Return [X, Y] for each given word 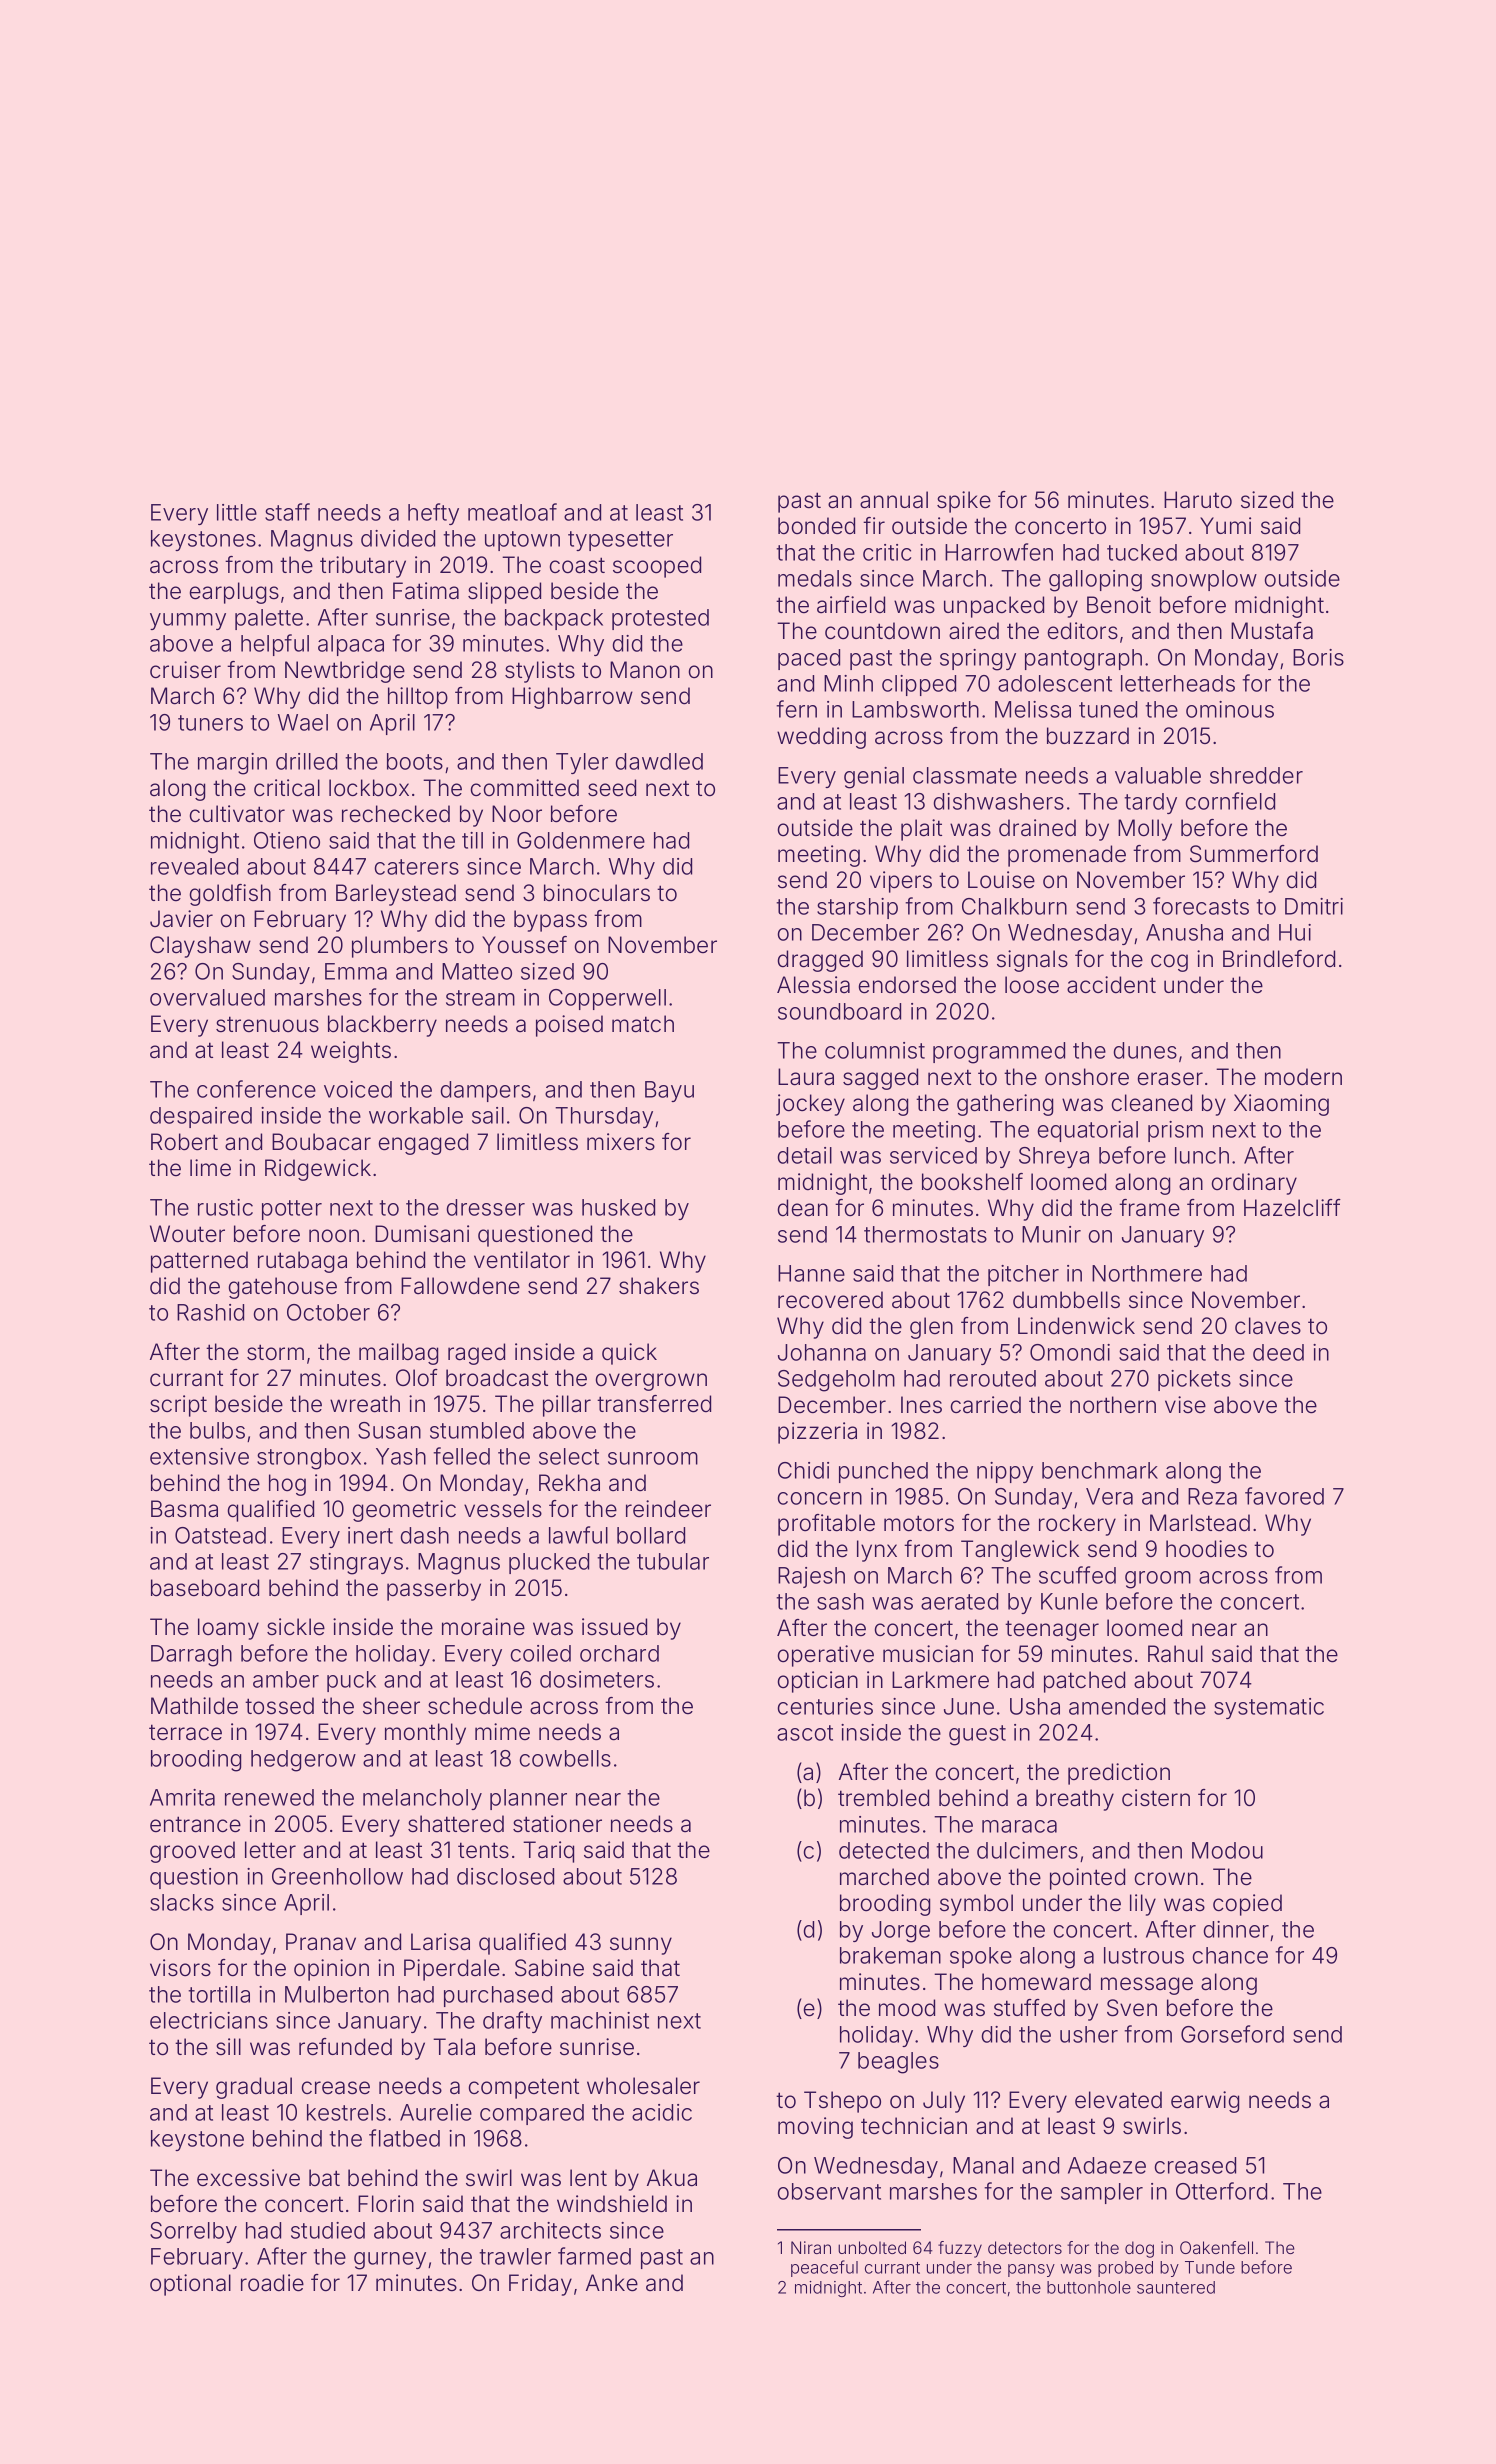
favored [1284, 1496]
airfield [851, 605]
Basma [184, 1509]
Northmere [1147, 1273]
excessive [248, 2178]
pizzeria [817, 1433]
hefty [433, 514]
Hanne [811, 1273]
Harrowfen [999, 552]
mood [907, 2008]
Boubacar [321, 1142]
